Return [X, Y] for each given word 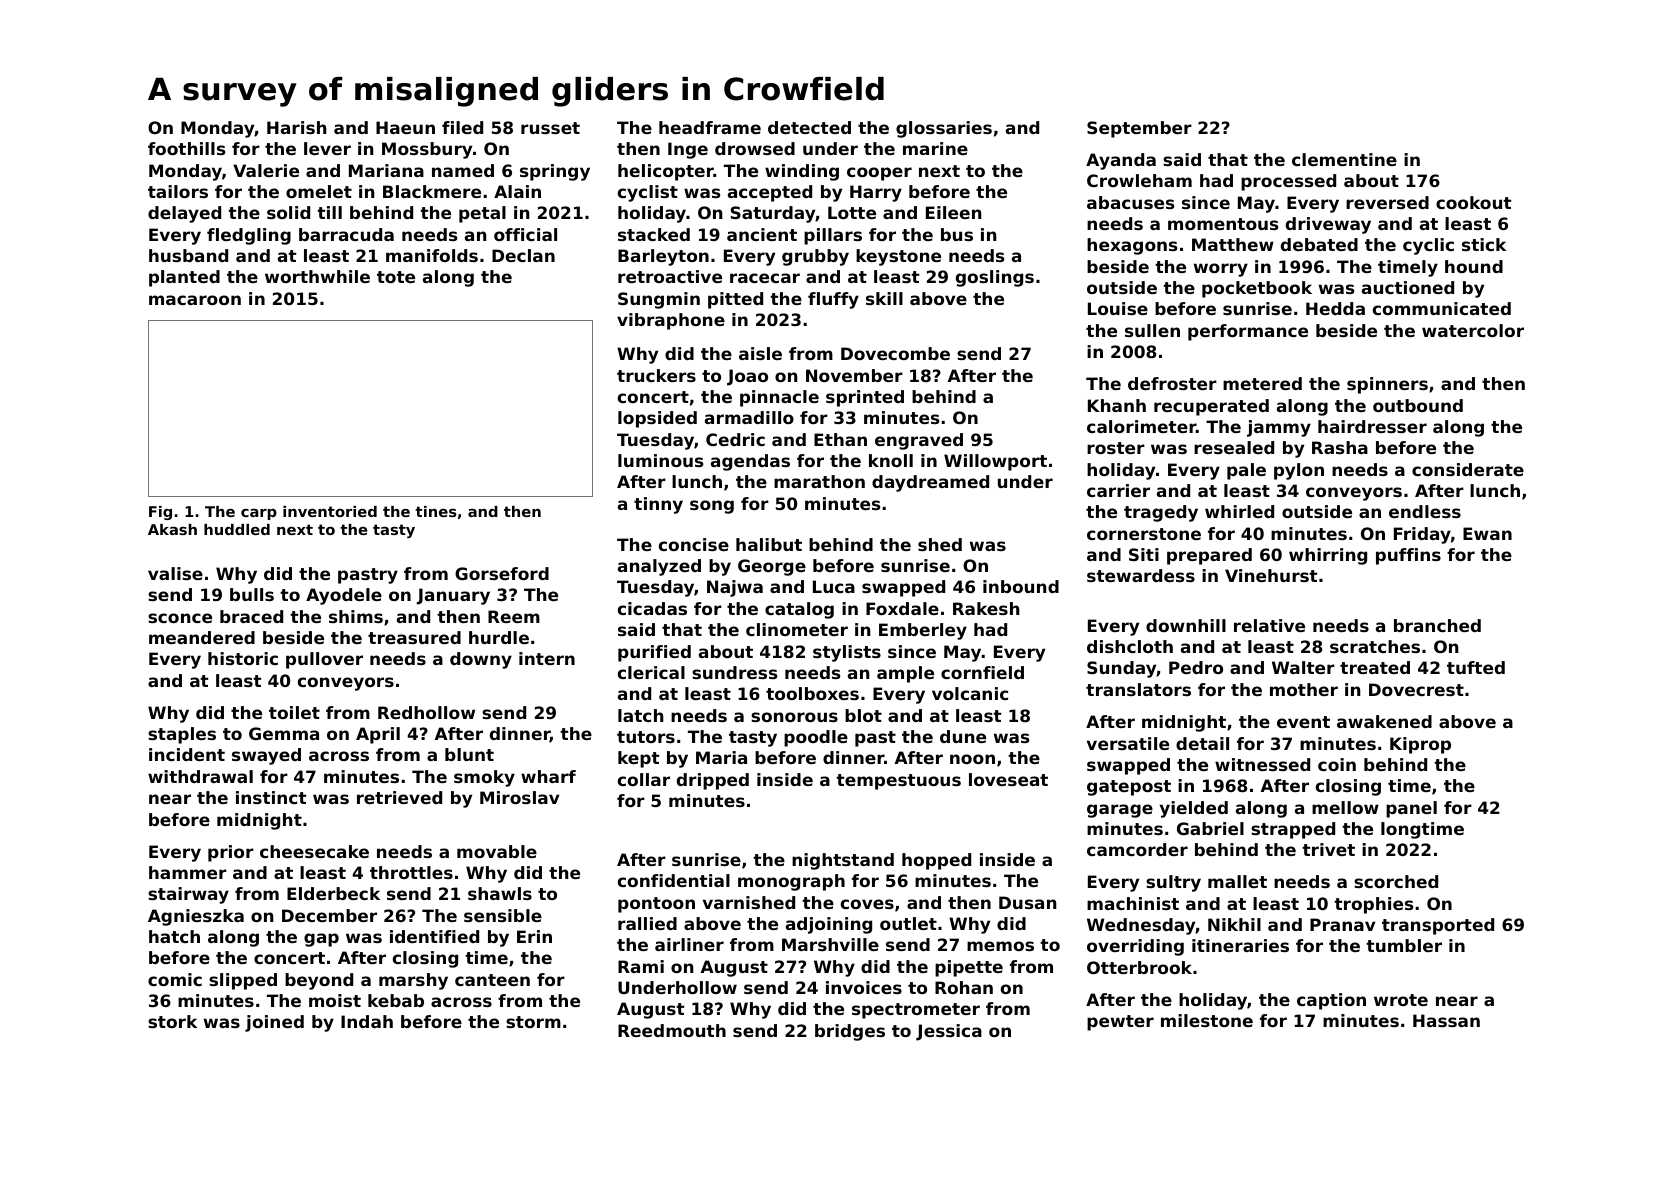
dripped [713, 781]
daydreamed [930, 483]
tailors [178, 191]
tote [396, 277]
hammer [188, 872]
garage [1120, 811]
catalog [799, 610]
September [1139, 129]
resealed [1234, 447]
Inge [688, 150]
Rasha [1340, 447]
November [854, 375]
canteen [492, 980]
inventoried [330, 511]
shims [356, 616]
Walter [1303, 667]
